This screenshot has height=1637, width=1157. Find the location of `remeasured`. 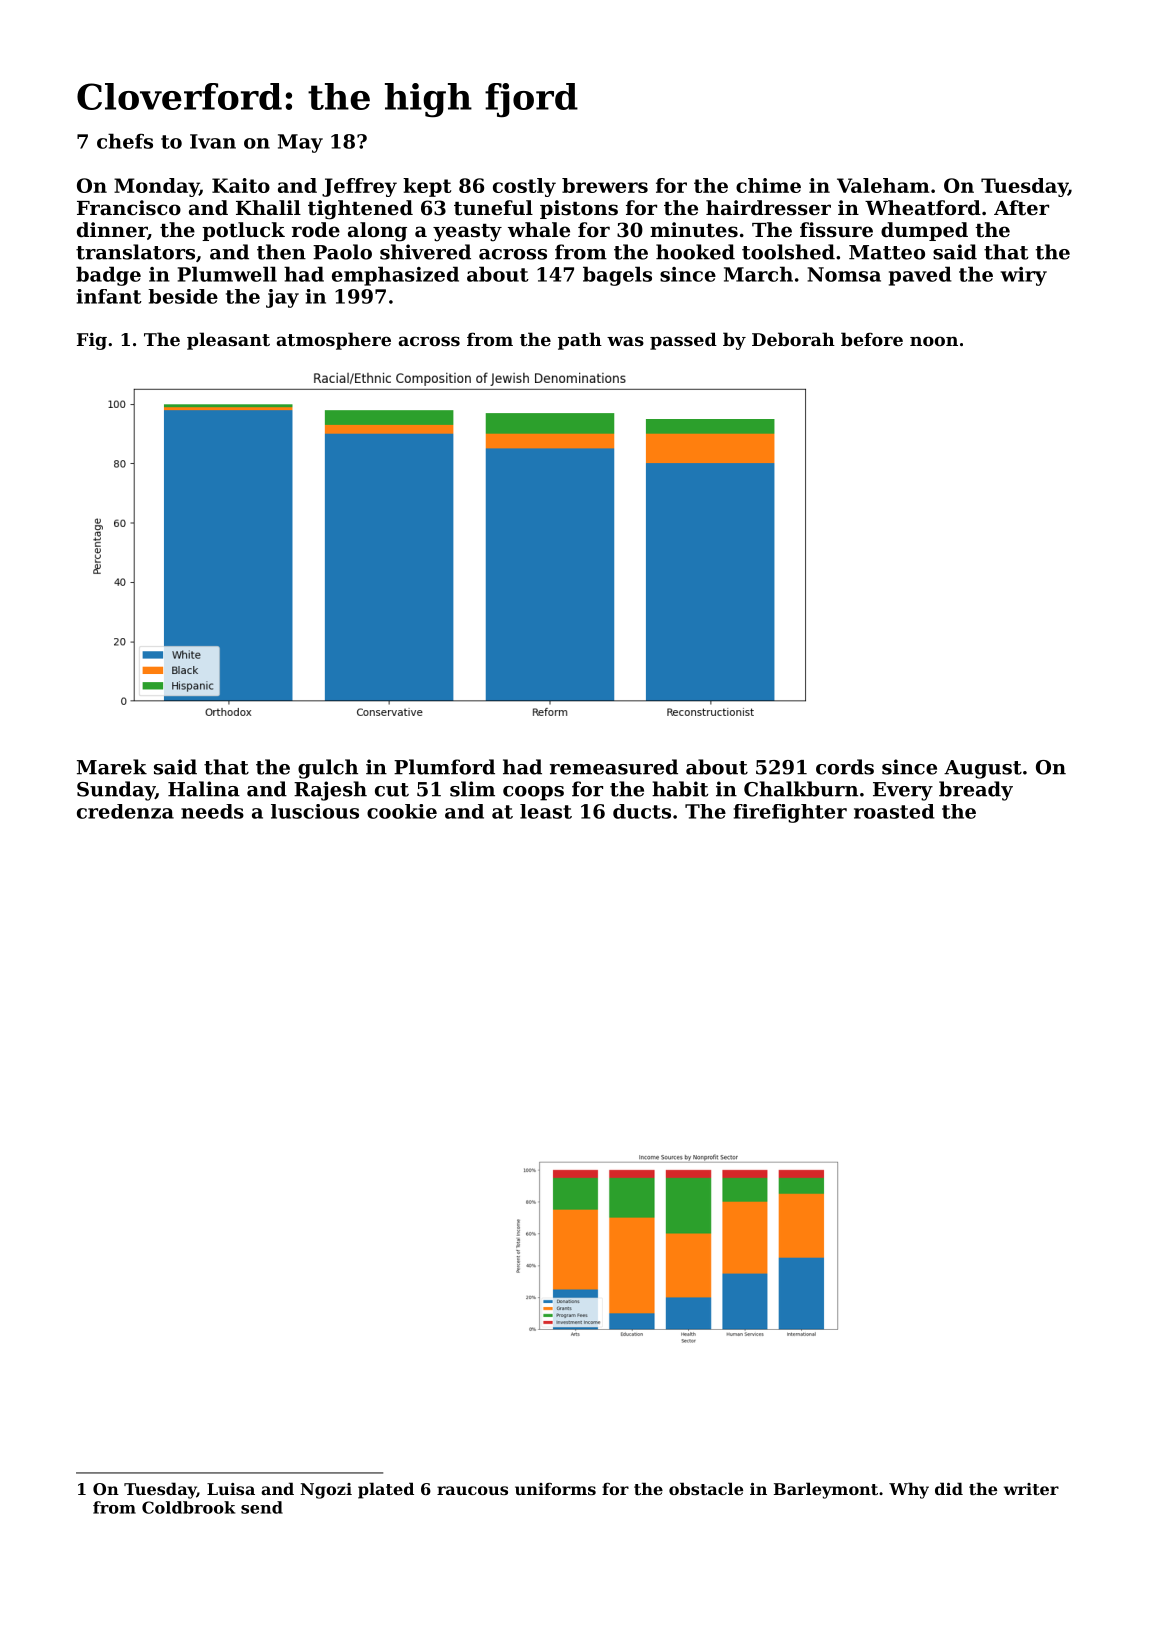

remeasured is located at coordinates (614, 767).
